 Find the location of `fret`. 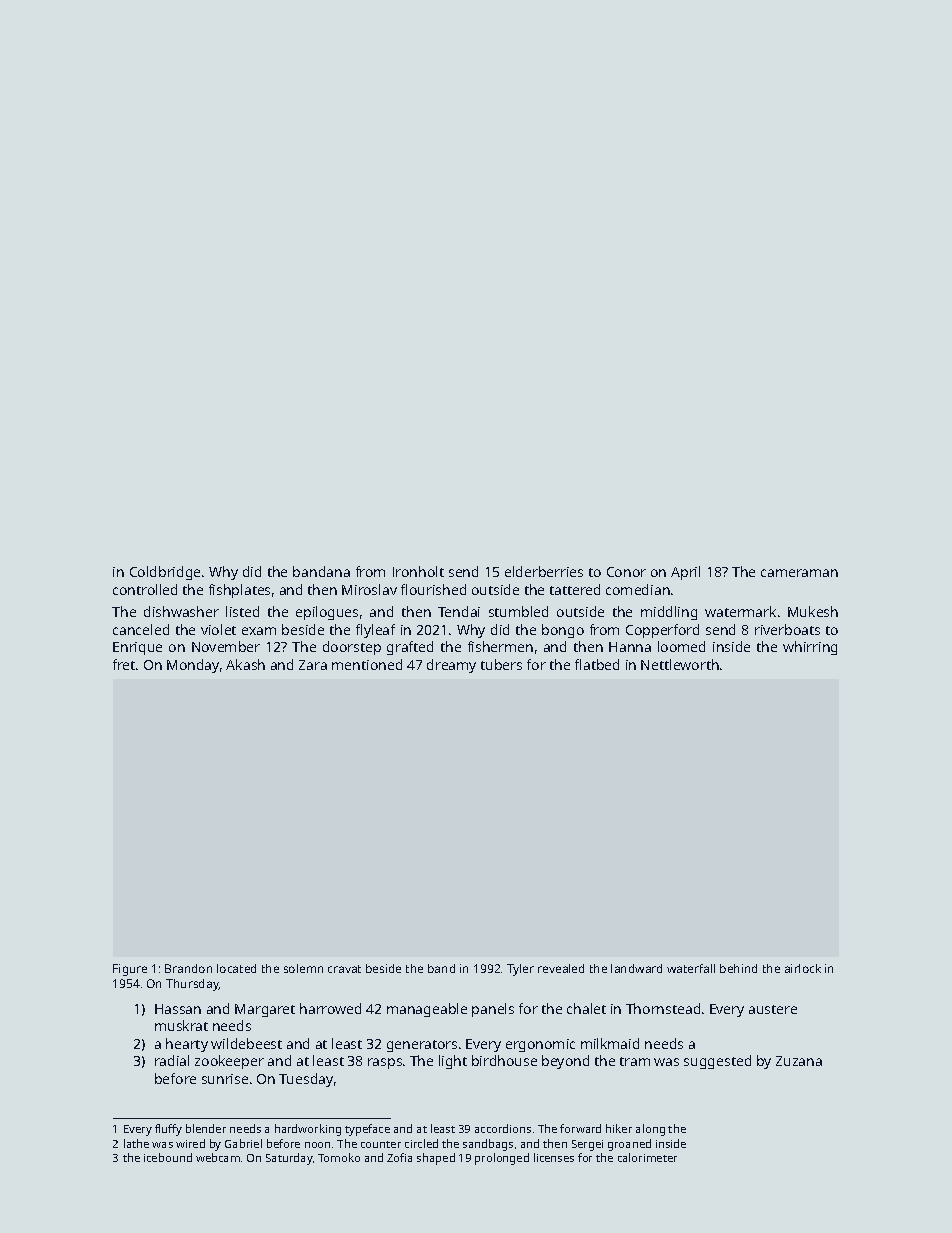

fret is located at coordinates (124, 664).
